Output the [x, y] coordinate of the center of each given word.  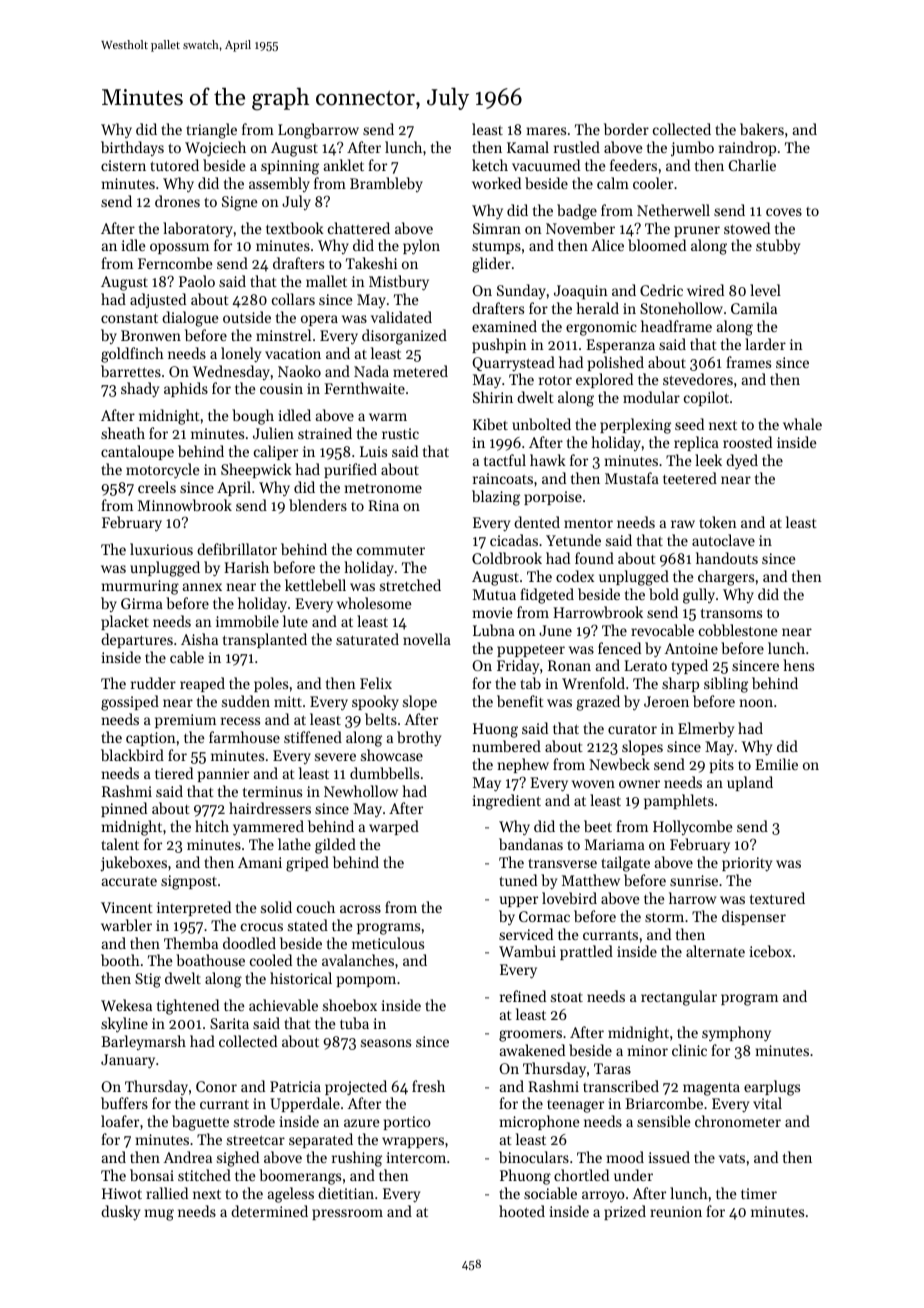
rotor [555, 380]
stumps [496, 248]
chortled [581, 1175]
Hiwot [122, 1193]
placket [125, 622]
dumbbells [384, 773]
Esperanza [620, 346]
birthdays [132, 148]
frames [748, 362]
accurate [129, 881]
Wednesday [231, 372]
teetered [690, 478]
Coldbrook [507, 558]
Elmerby [706, 729]
